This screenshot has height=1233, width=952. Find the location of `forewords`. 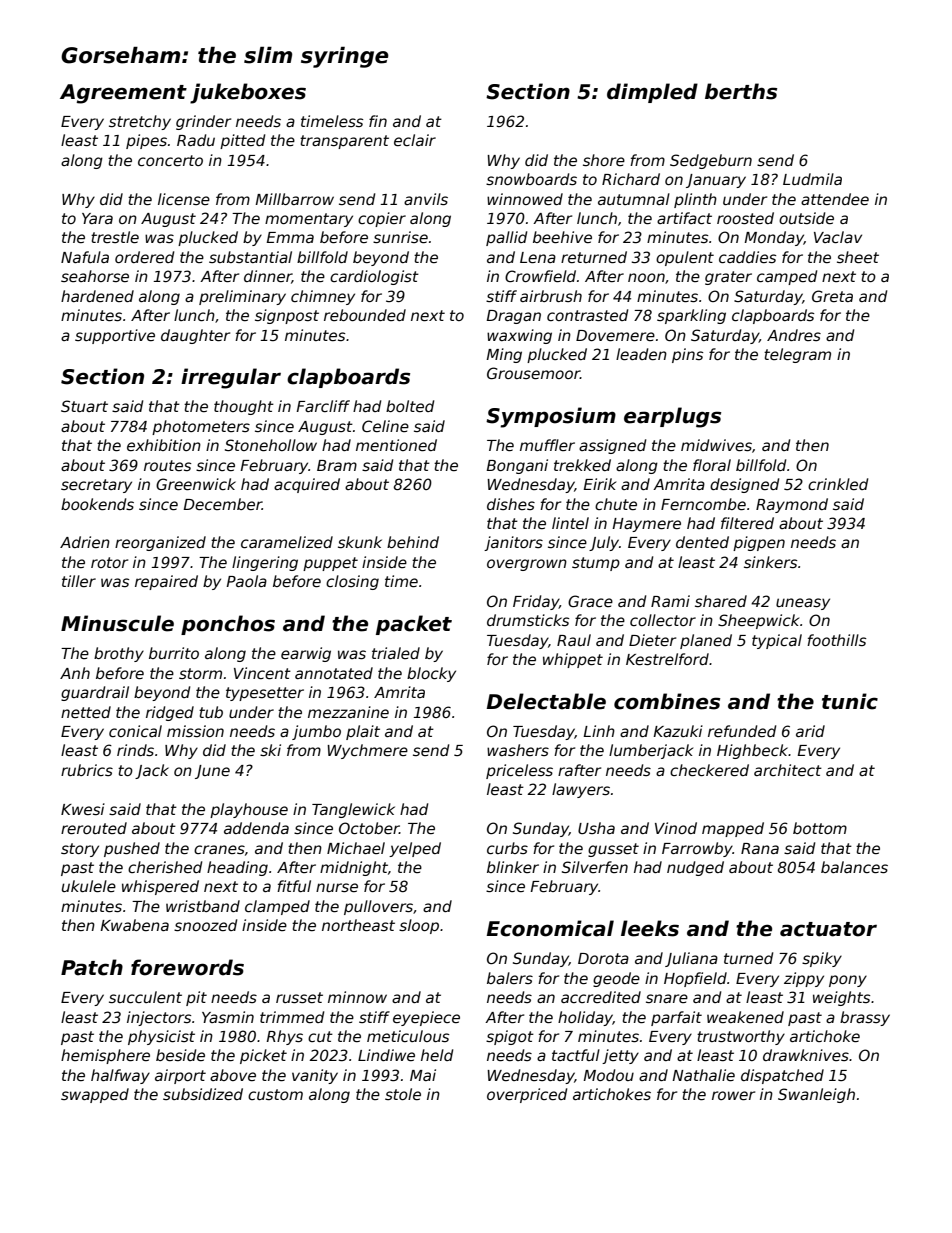

forewords is located at coordinates (187, 967).
